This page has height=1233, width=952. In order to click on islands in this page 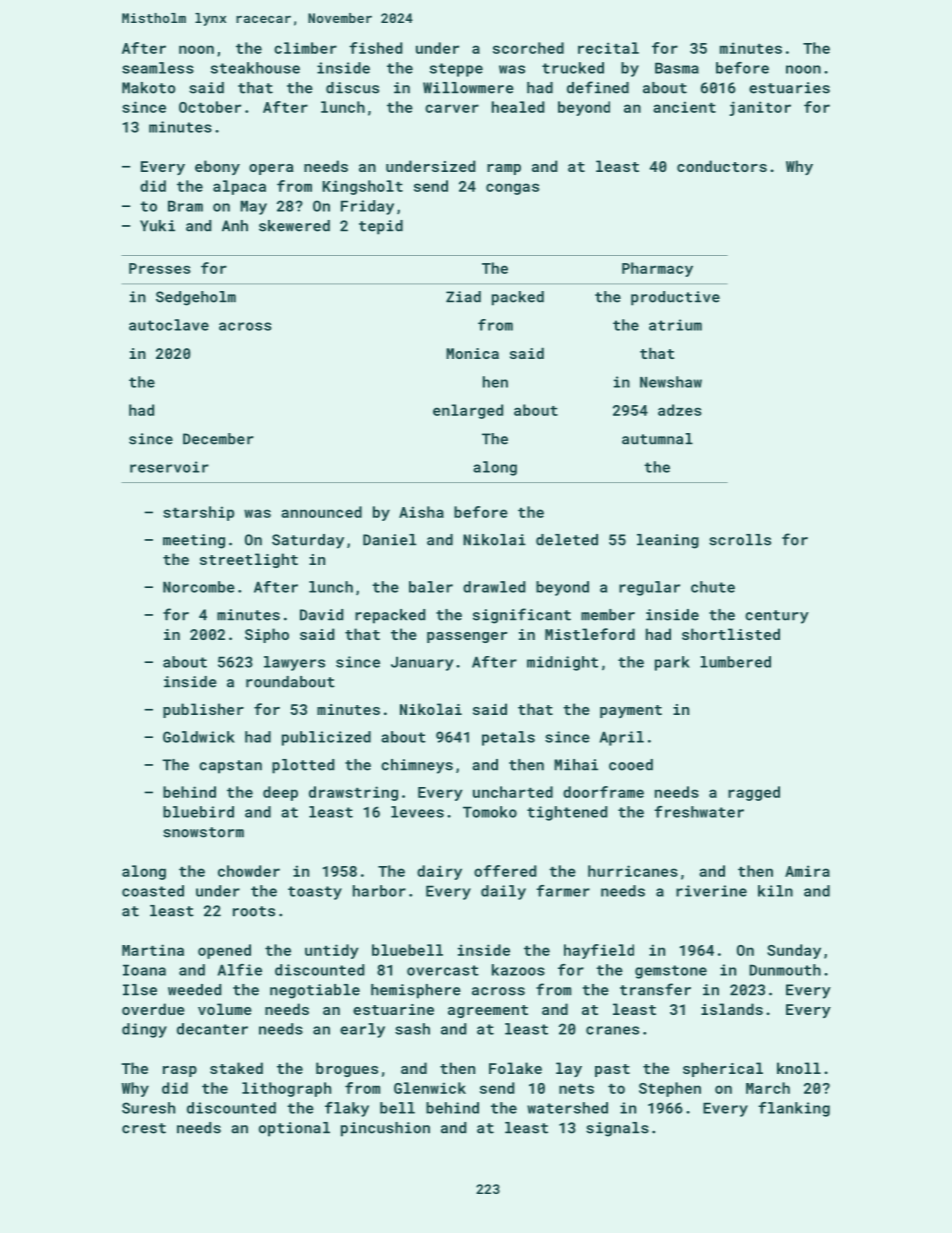, I will do `click(732, 1009)`.
